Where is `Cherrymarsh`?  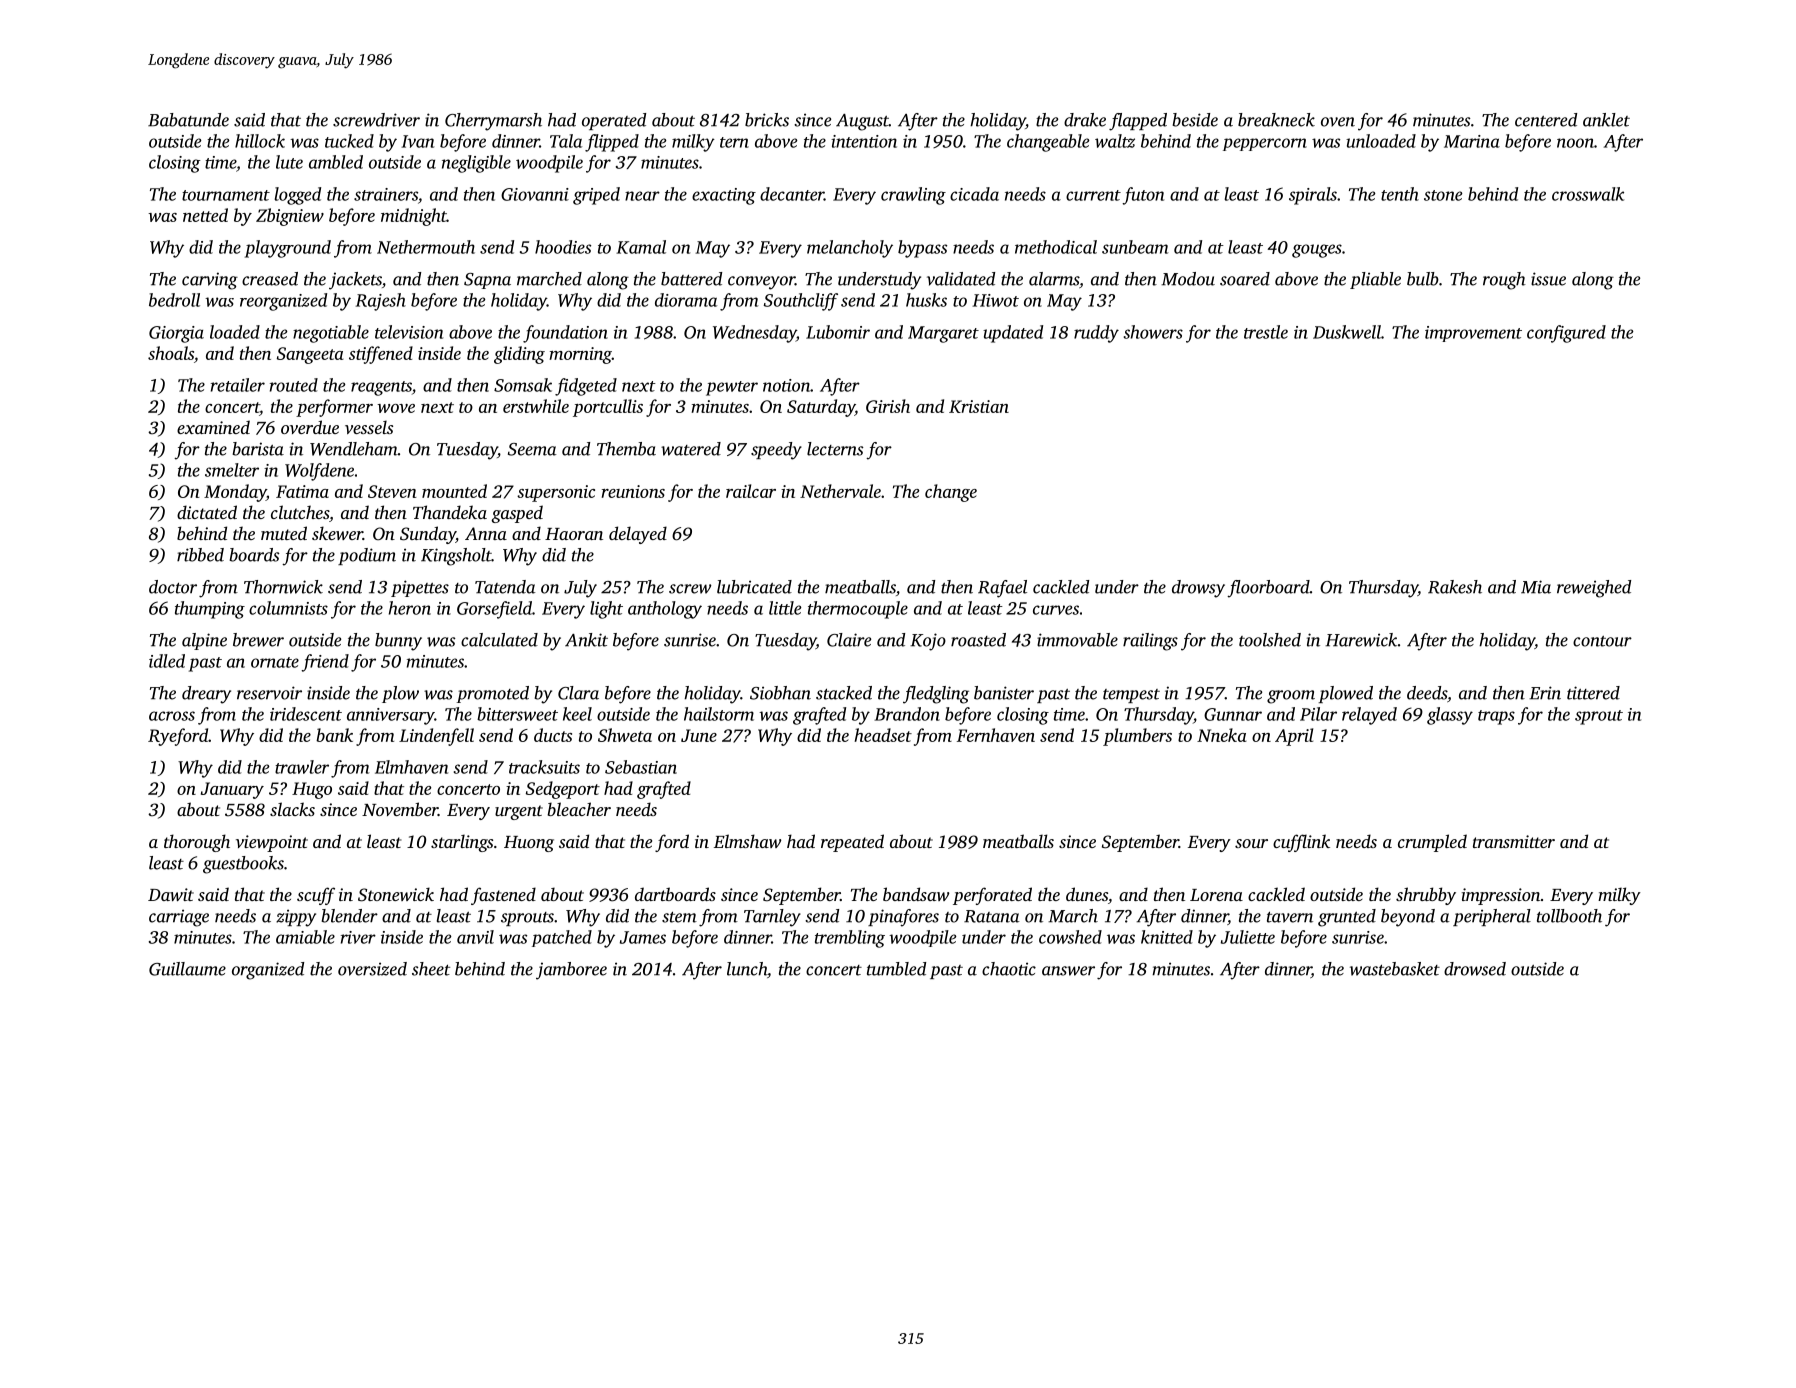 Cherrymarsh is located at coordinates (493, 122).
